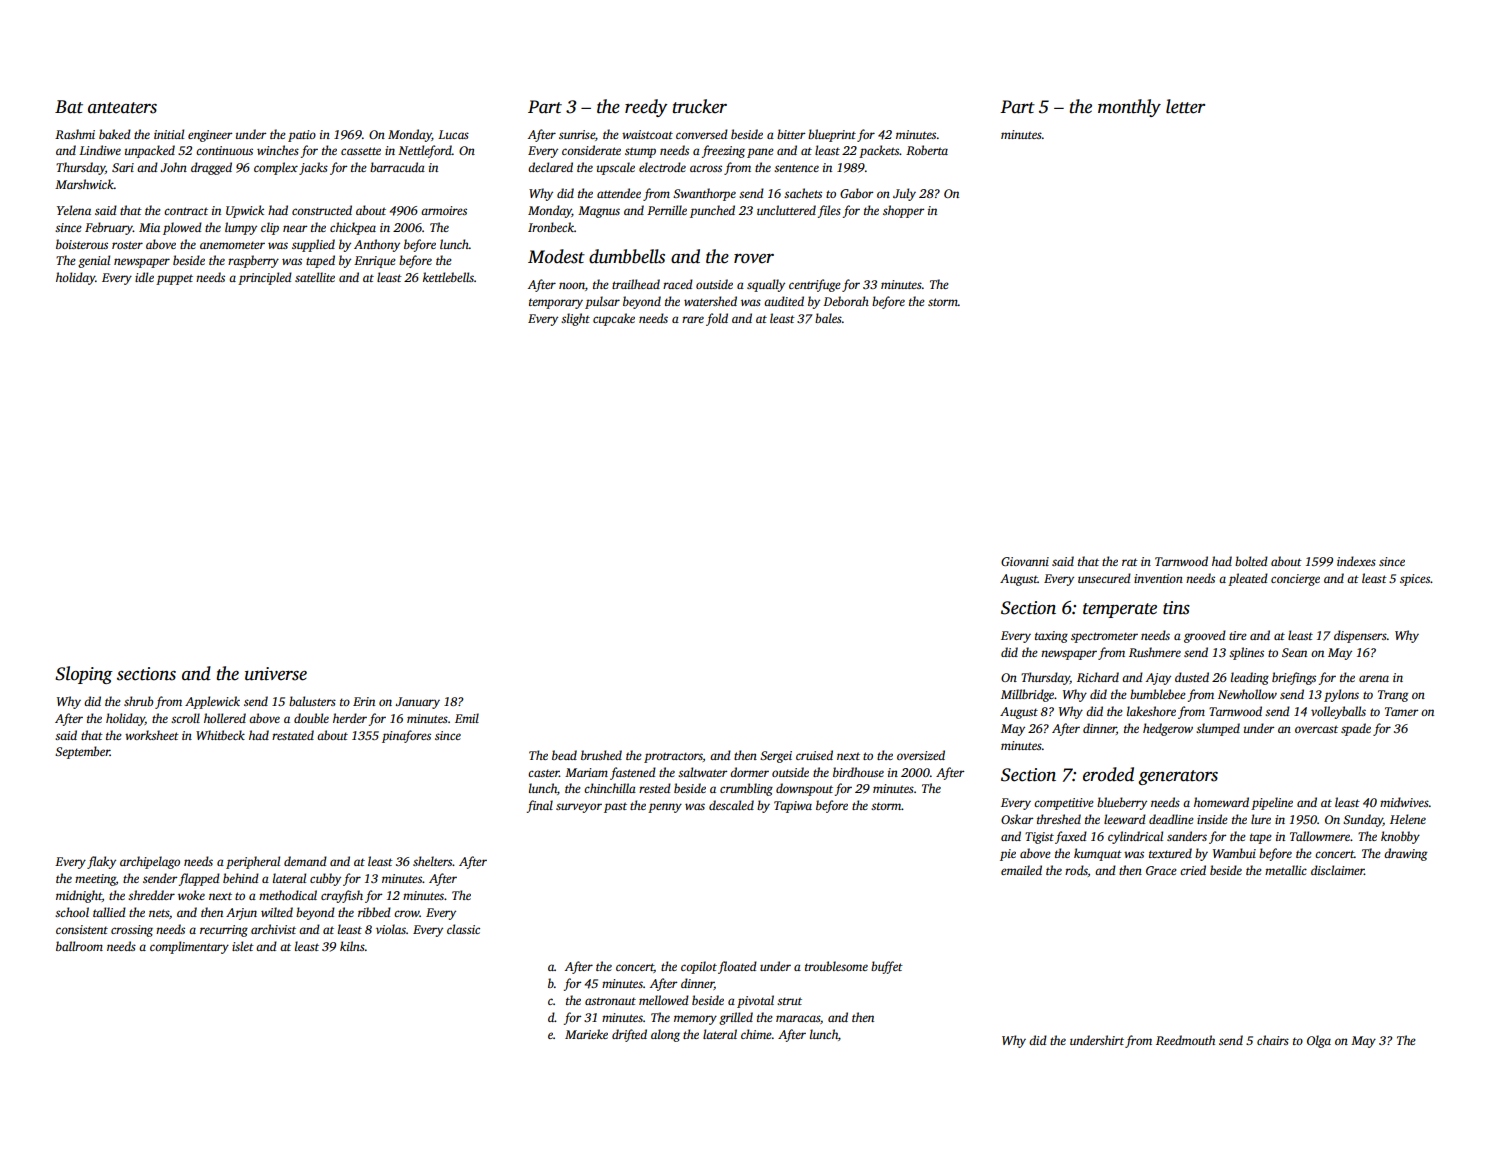 The width and height of the screenshot is (1493, 1154). I want to click on flaky, so click(101, 862).
